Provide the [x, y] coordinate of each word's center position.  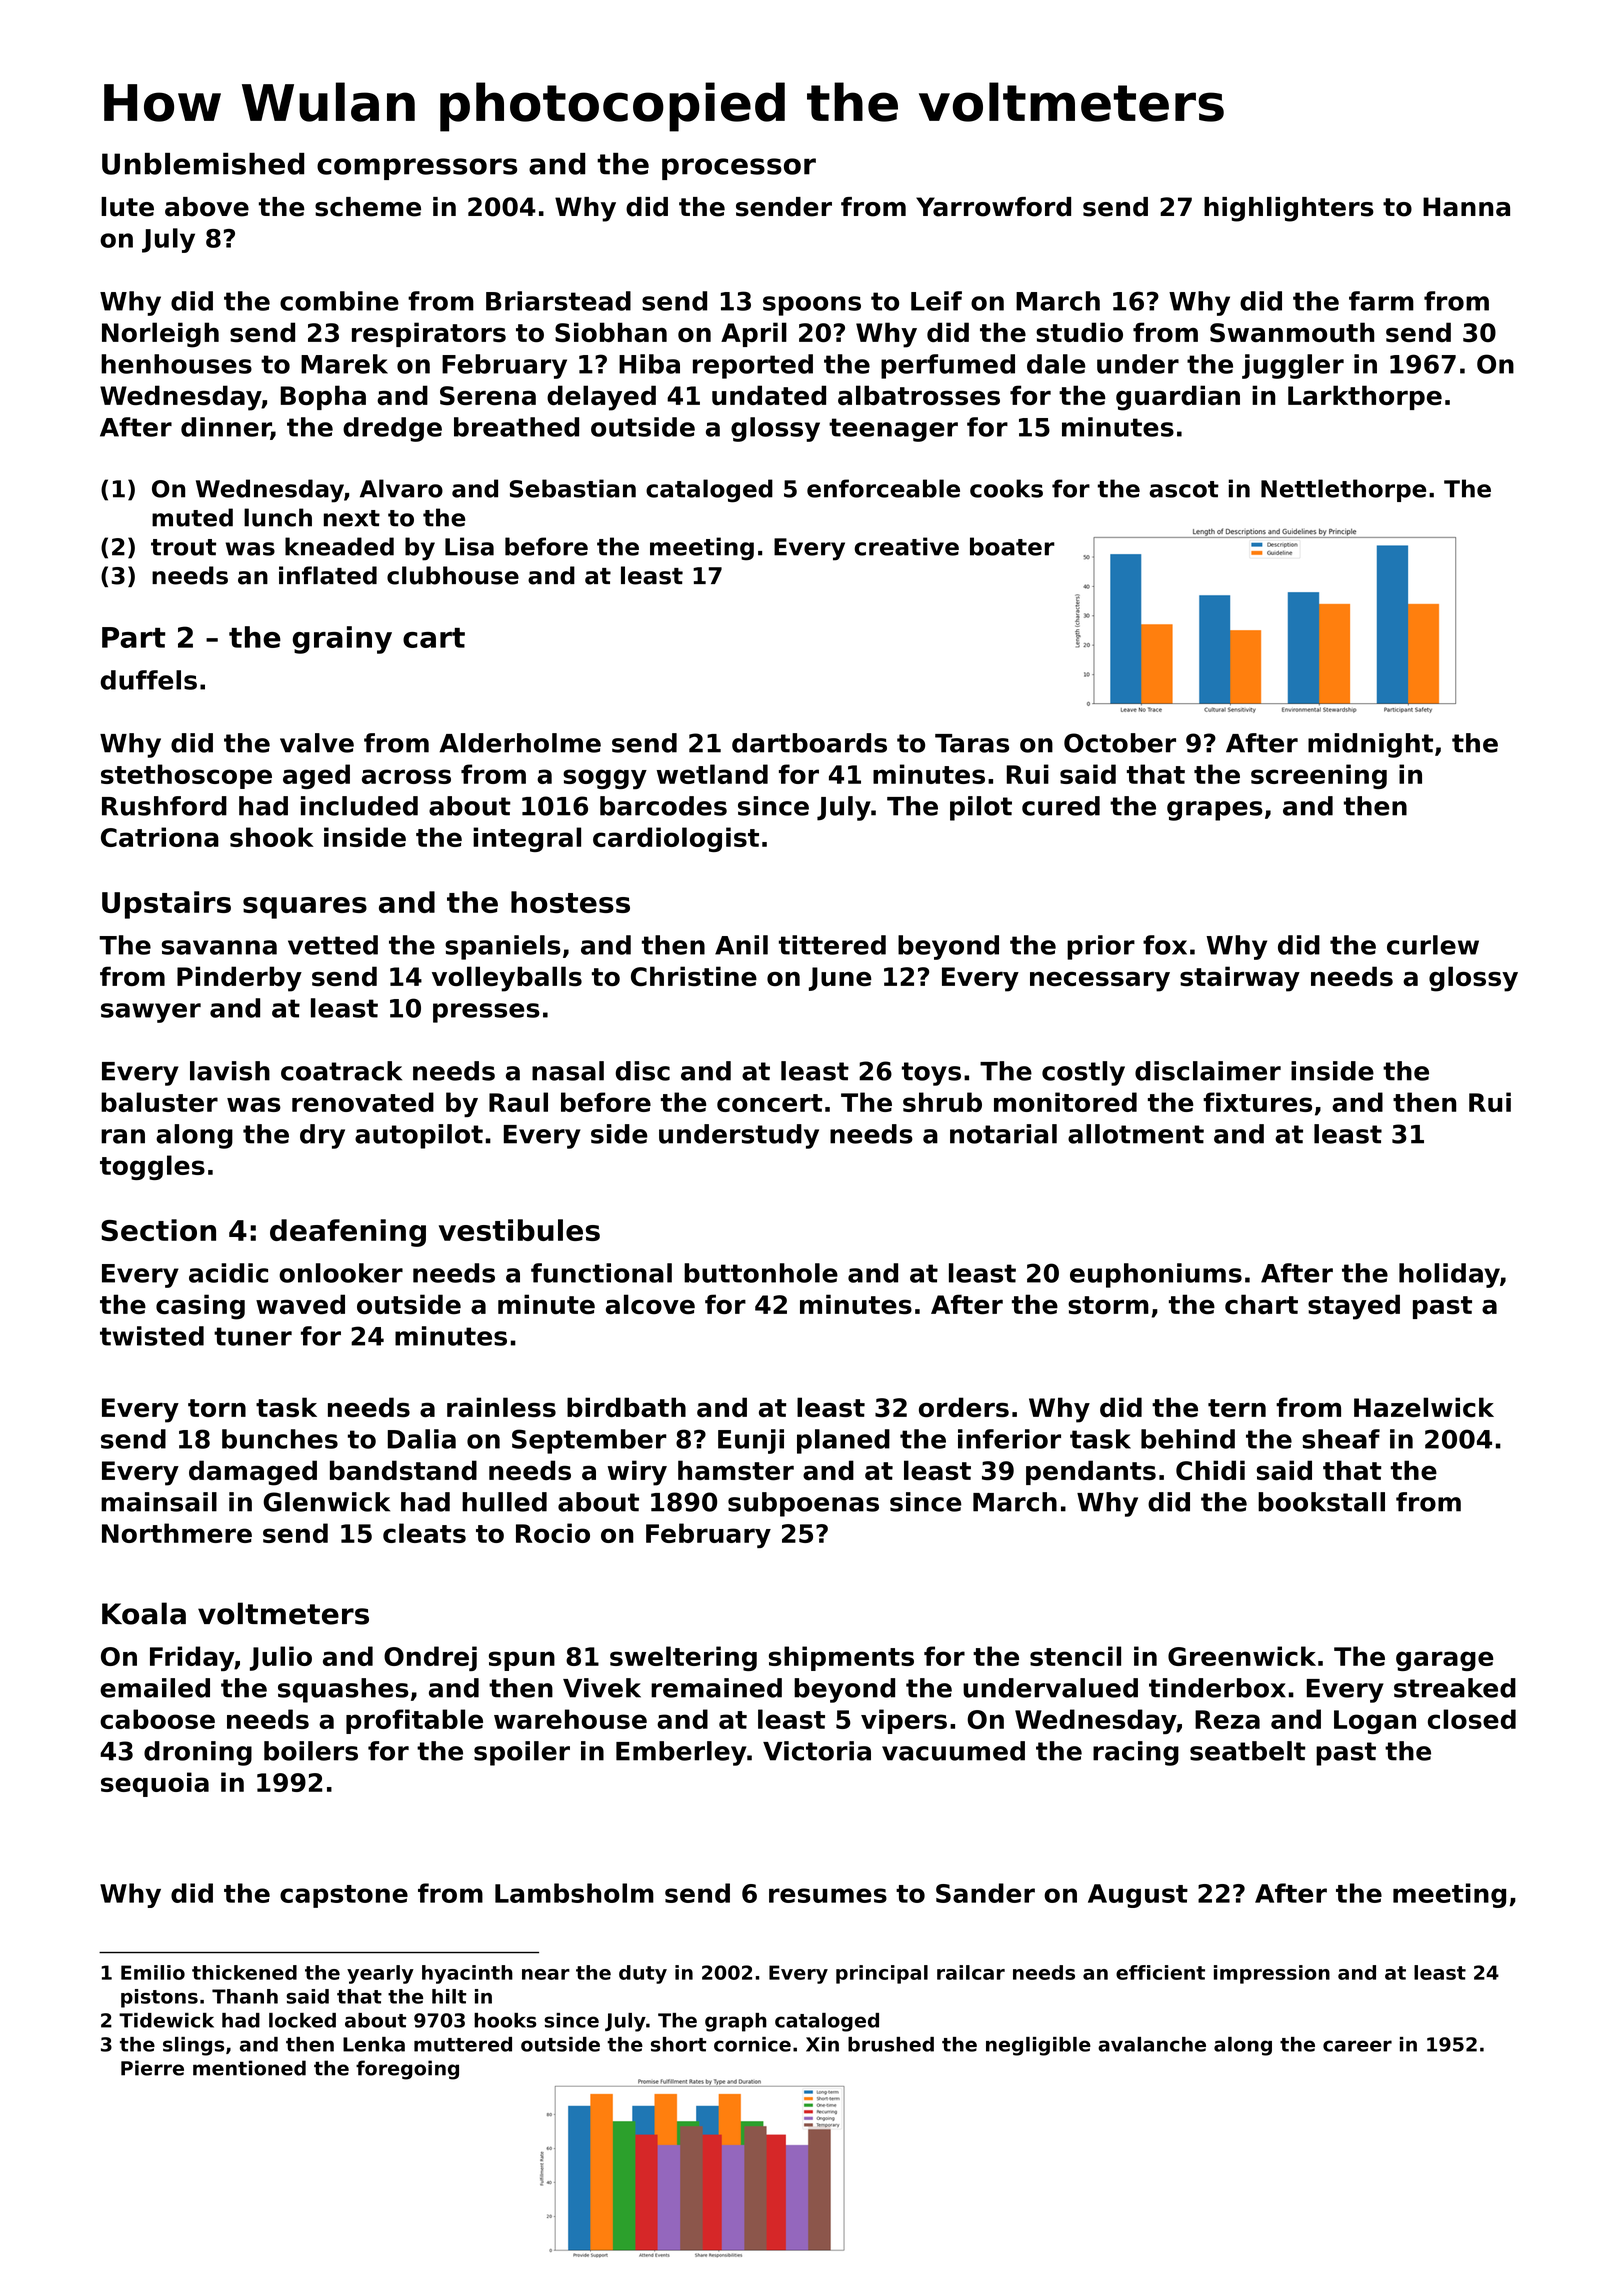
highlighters [1289, 209]
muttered [463, 2044]
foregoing [407, 2070]
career [1357, 2046]
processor [739, 169]
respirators [429, 334]
